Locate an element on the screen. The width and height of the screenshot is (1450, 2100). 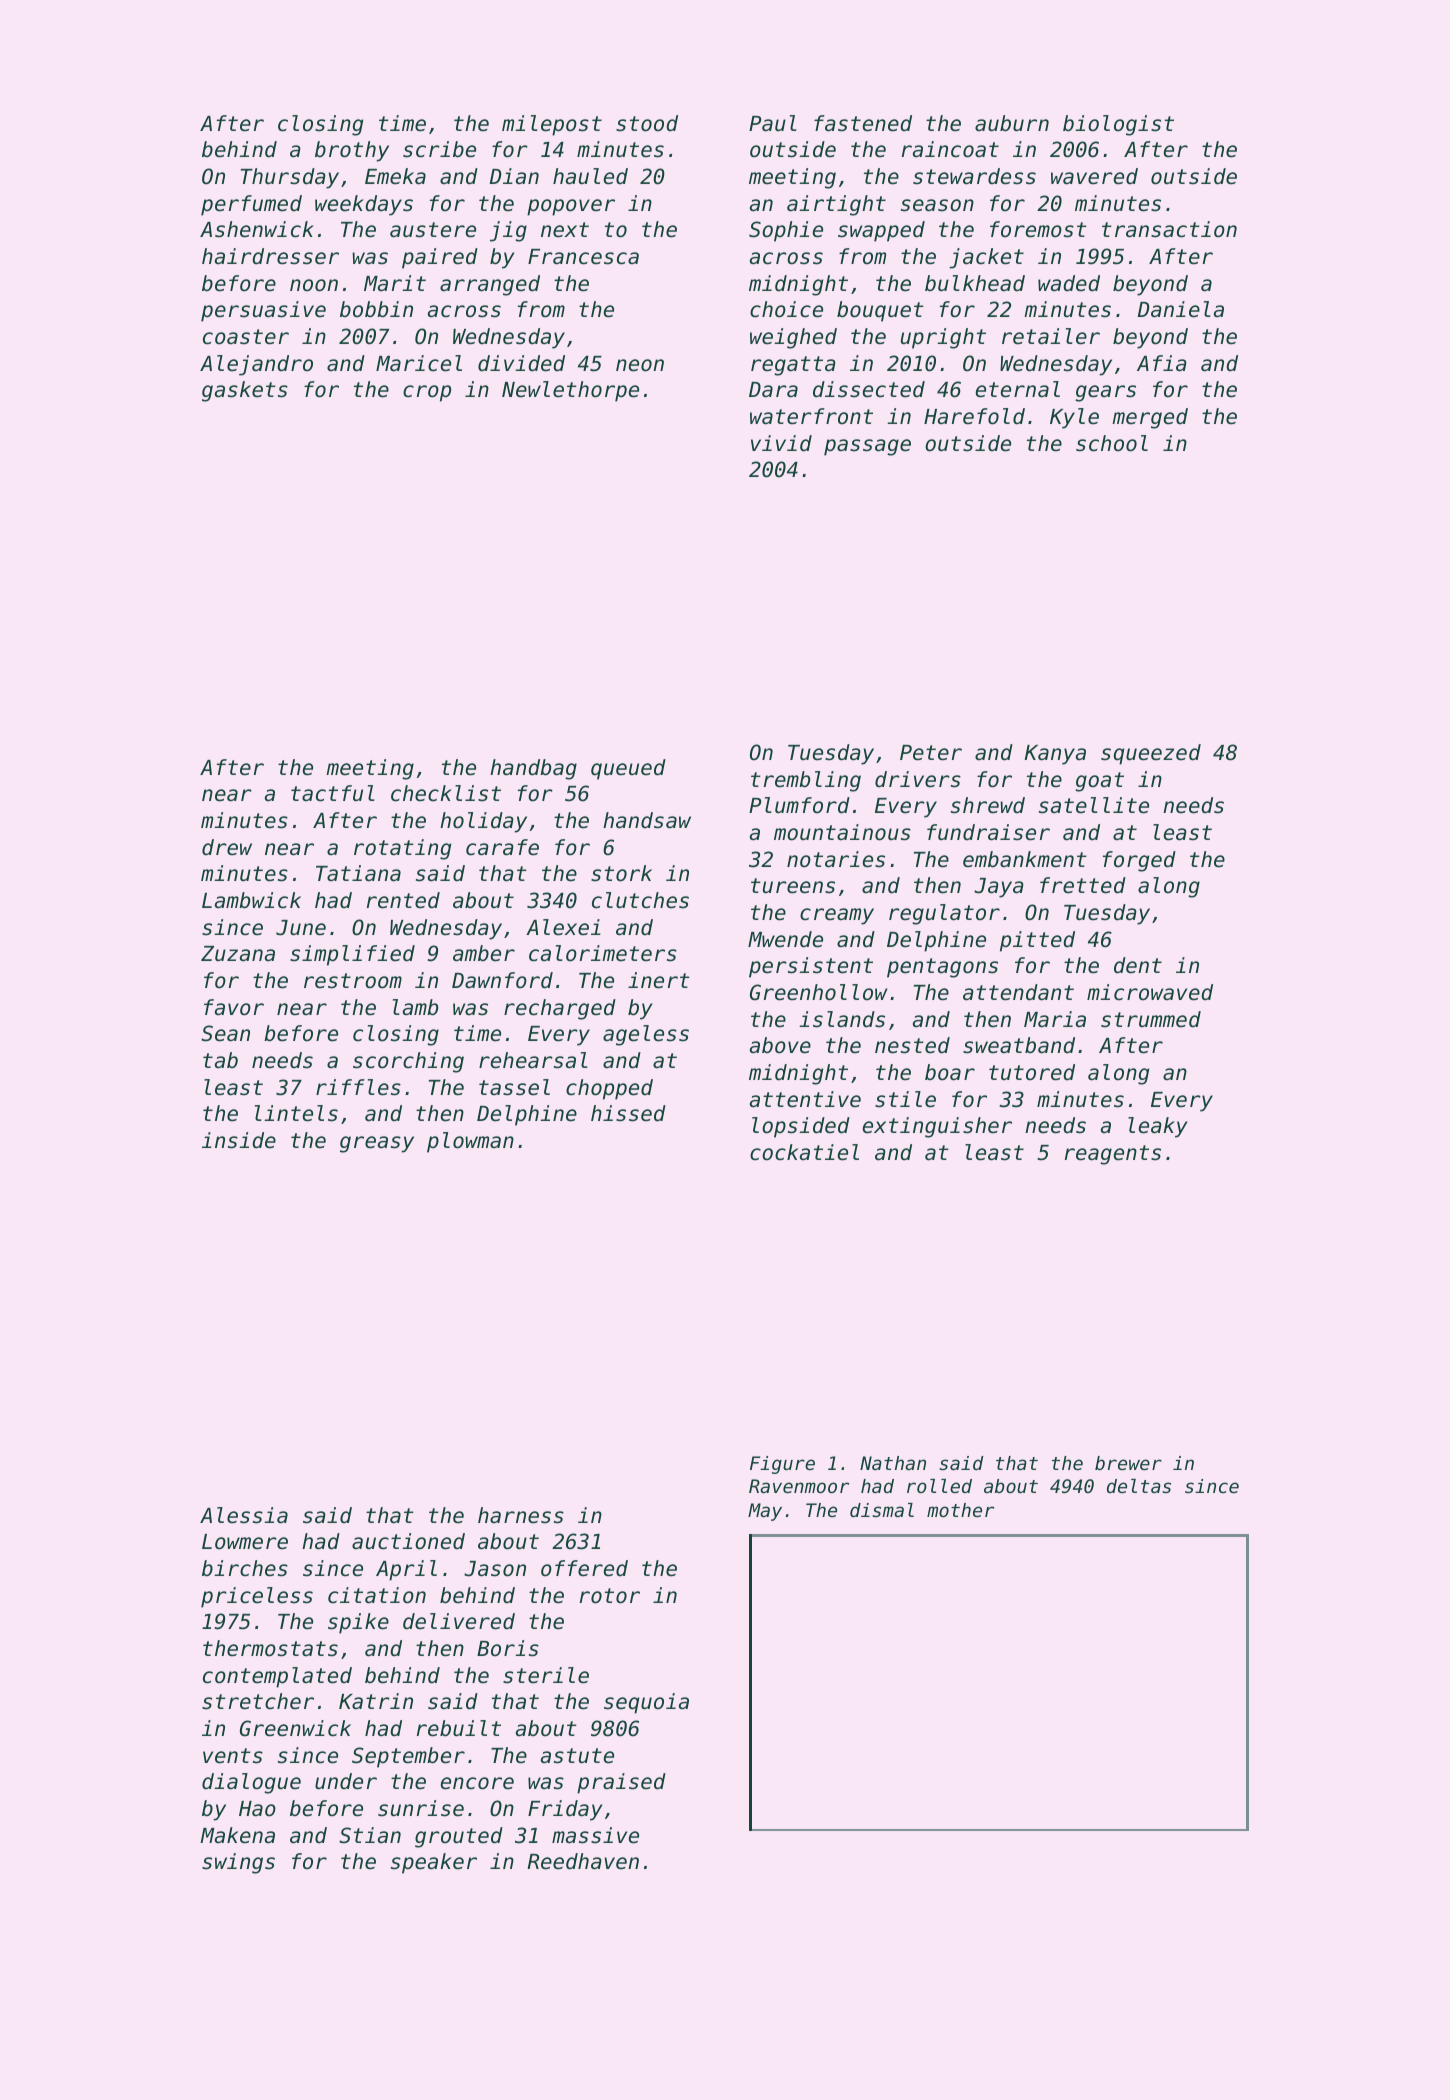
tureens is located at coordinates (793, 886).
